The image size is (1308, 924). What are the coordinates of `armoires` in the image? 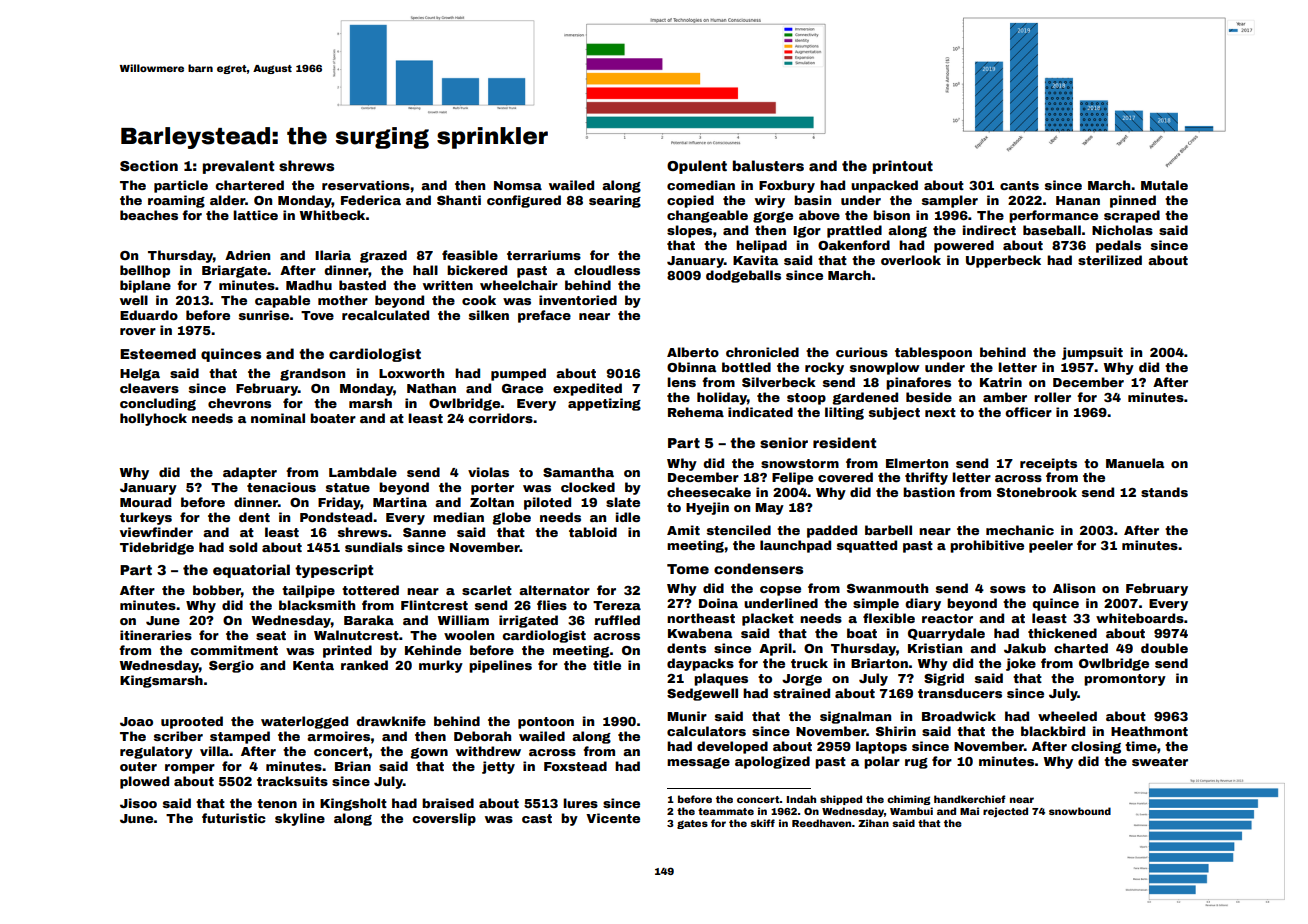 It's located at (338, 736).
